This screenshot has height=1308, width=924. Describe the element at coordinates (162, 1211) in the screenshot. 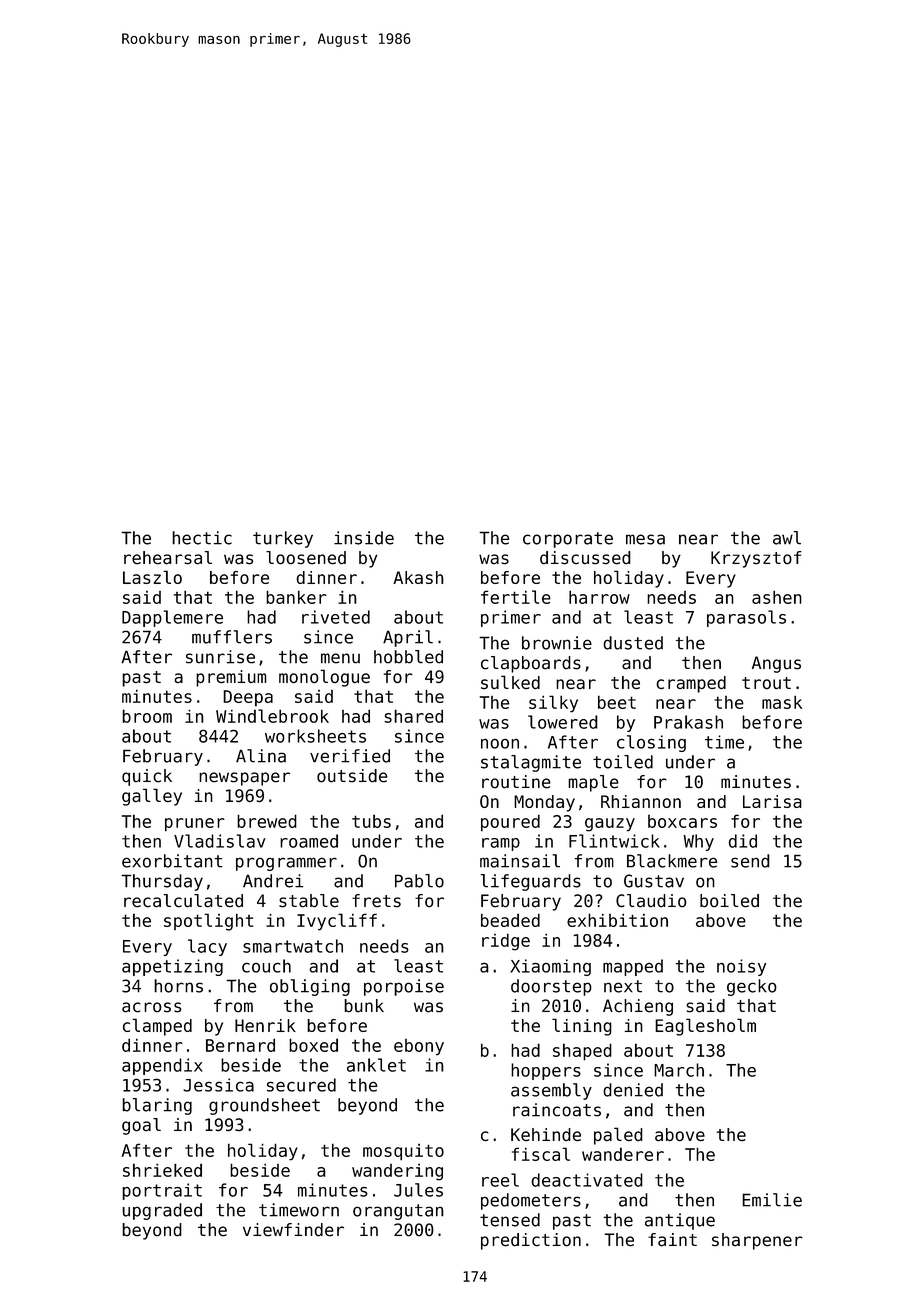

I see `upgraded` at that location.
